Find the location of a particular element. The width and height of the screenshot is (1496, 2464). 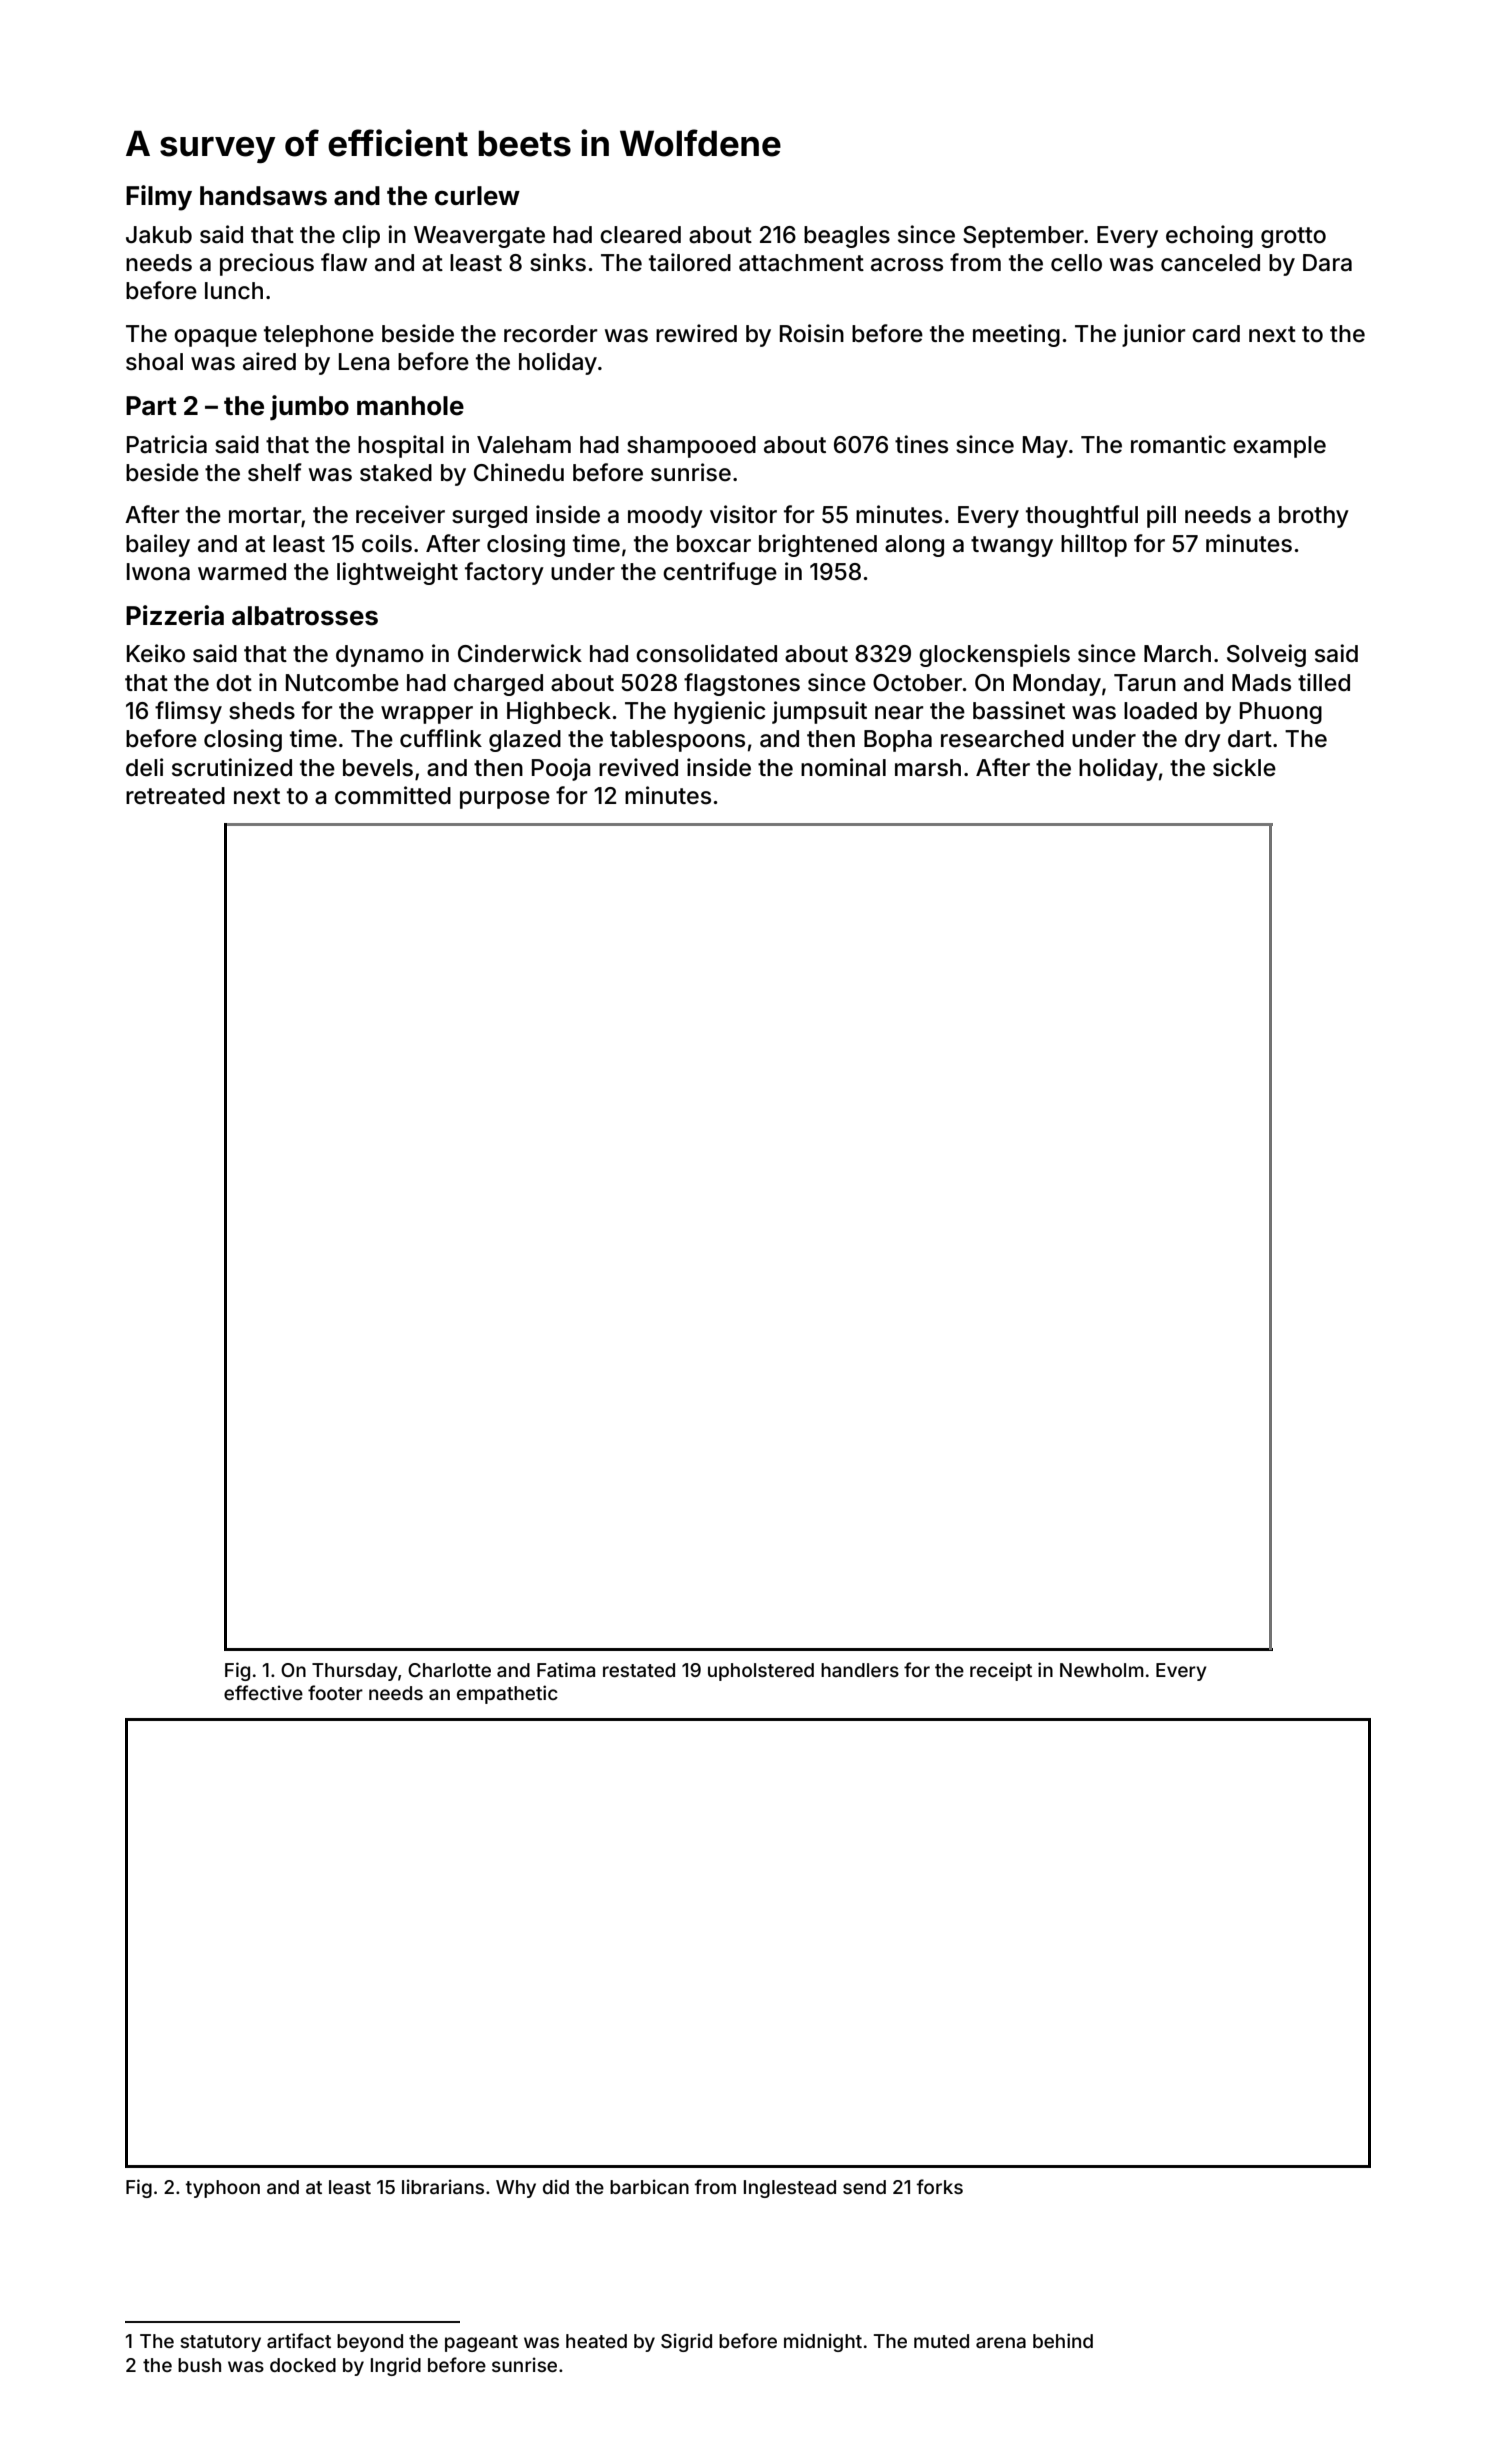

Dara is located at coordinates (1327, 263).
